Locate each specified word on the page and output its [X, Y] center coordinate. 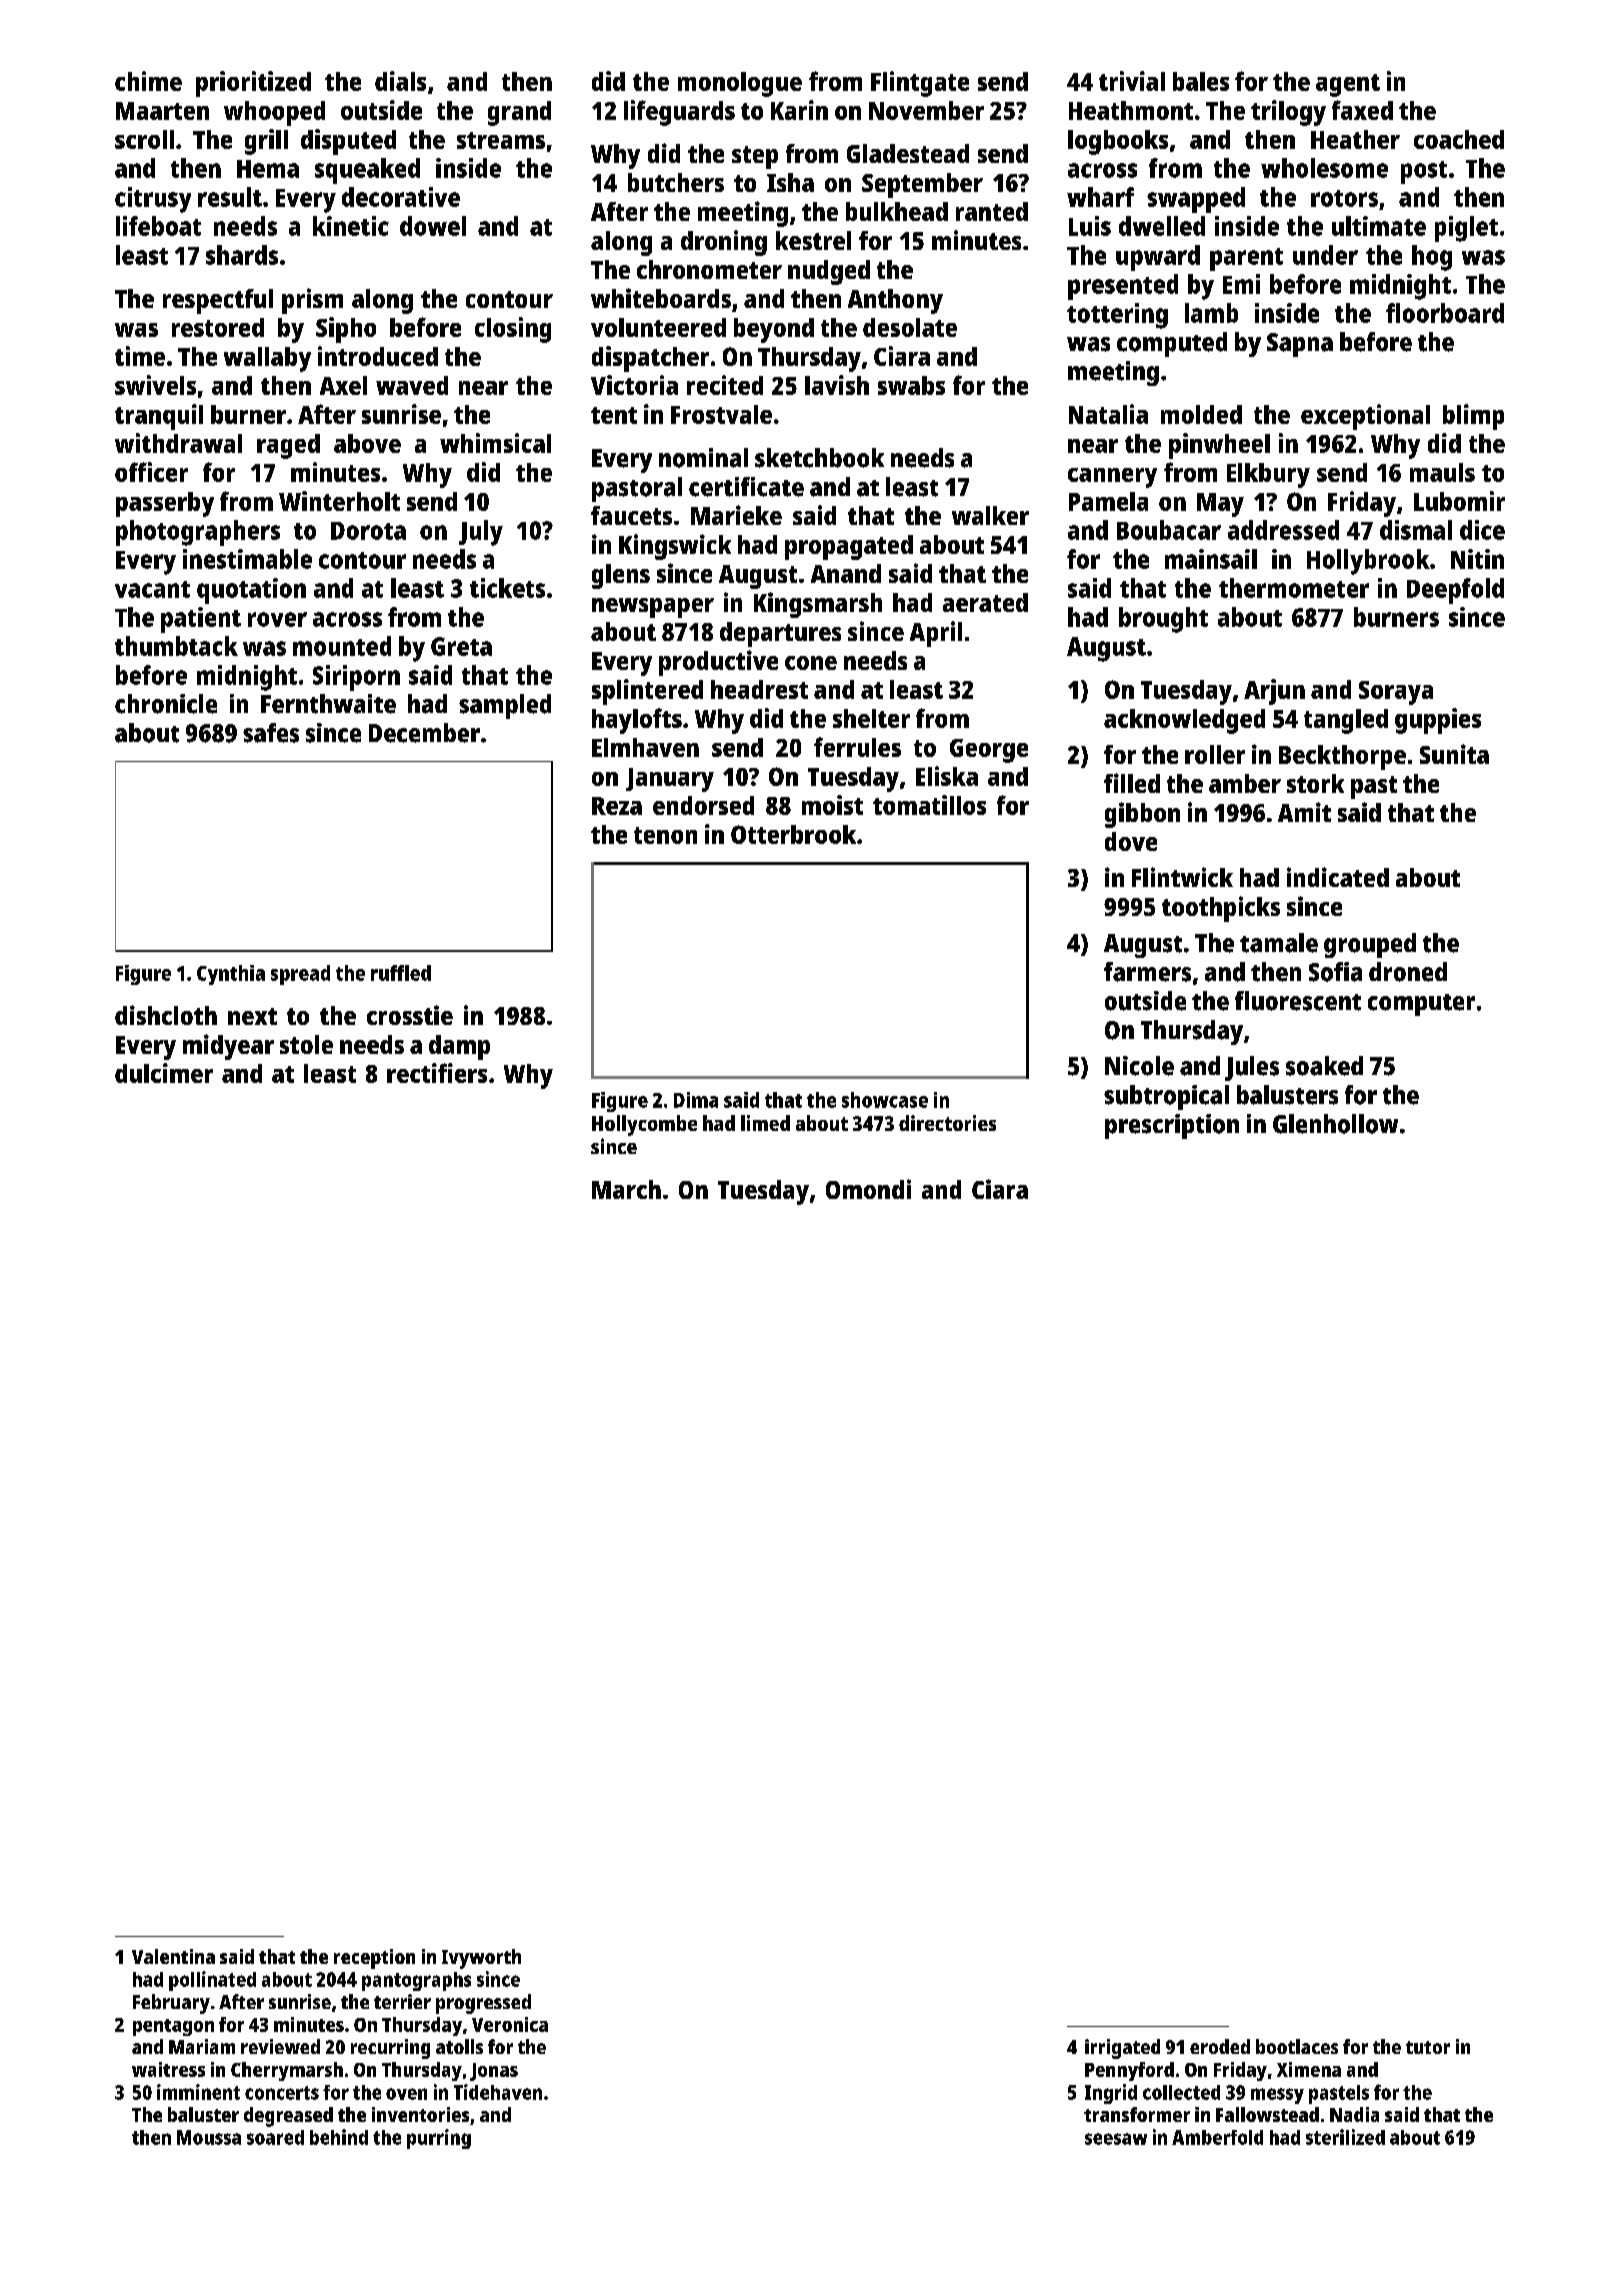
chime [148, 81]
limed [765, 1123]
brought [1163, 620]
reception [374, 1959]
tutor [1428, 2047]
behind [339, 2137]
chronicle [166, 704]
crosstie [410, 1015]
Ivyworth [481, 1959]
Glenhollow [1335, 1124]
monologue [740, 84]
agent [1348, 85]
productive [718, 663]
